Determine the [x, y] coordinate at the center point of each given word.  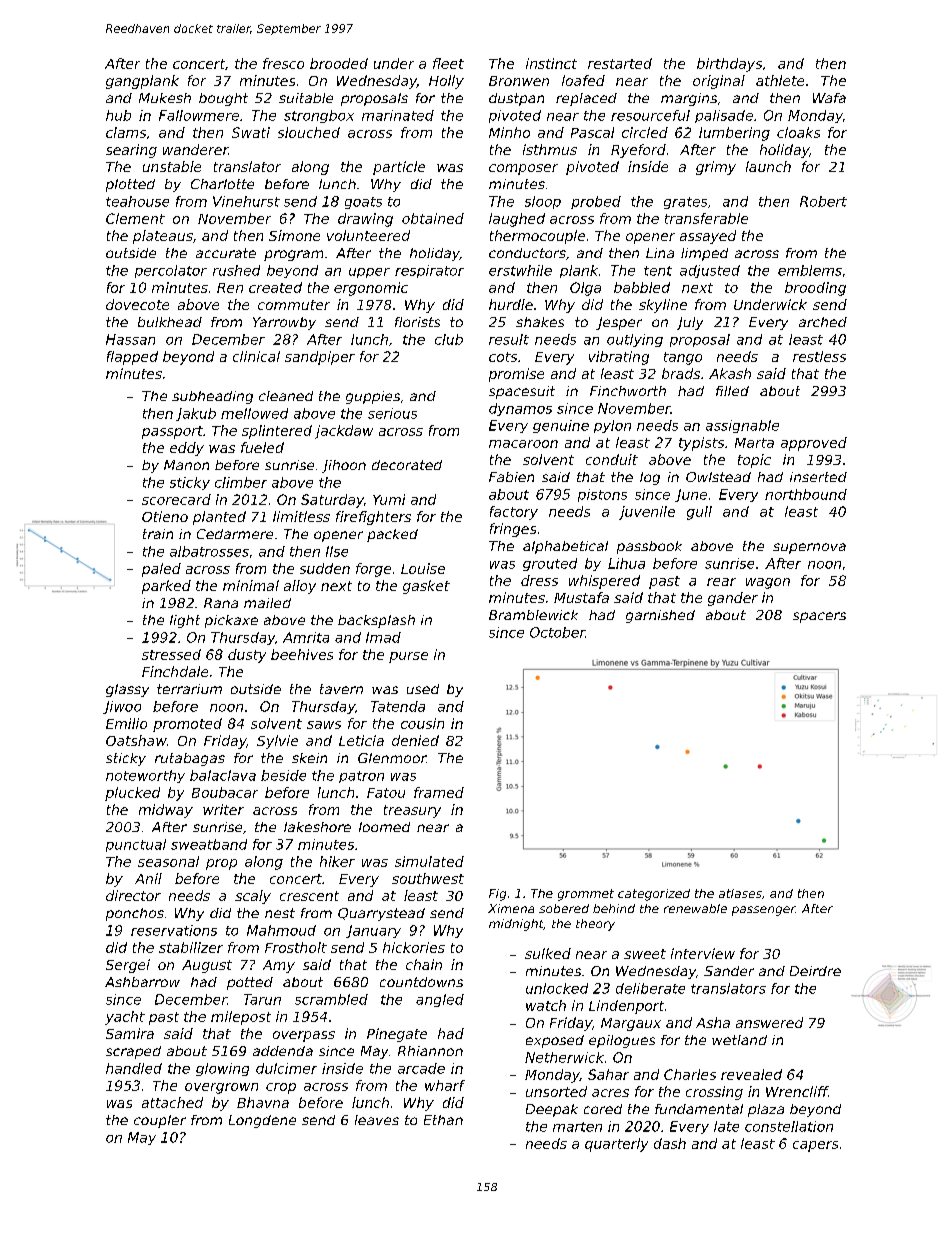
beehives [302, 654]
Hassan [130, 339]
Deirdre [815, 971]
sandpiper [320, 358]
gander [733, 599]
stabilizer [191, 947]
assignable [742, 426]
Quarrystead [381, 914]
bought [223, 99]
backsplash [376, 621]
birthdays [729, 65]
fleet [448, 63]
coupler [160, 1121]
